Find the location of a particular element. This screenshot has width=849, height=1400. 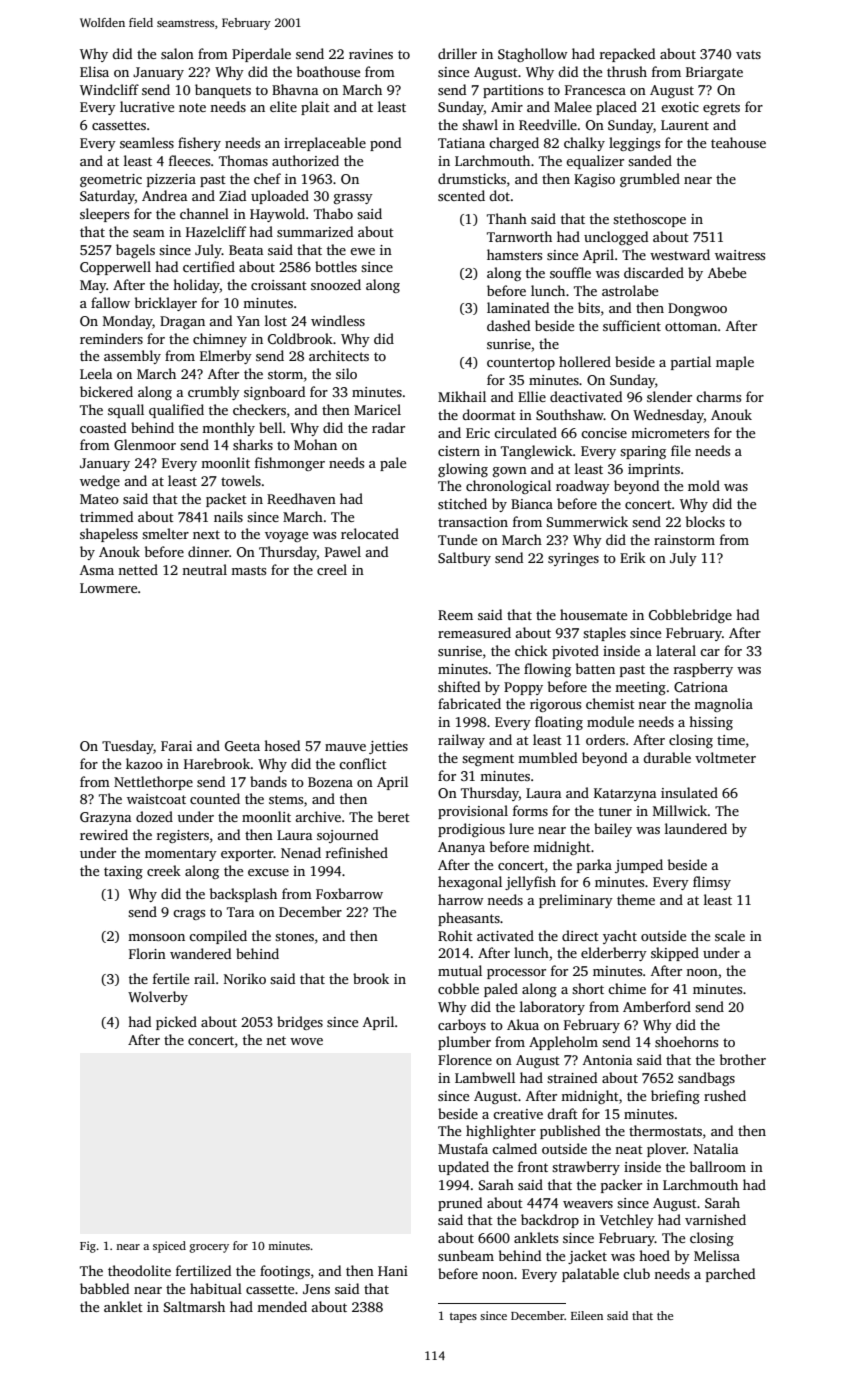

Hani is located at coordinates (393, 1271).
